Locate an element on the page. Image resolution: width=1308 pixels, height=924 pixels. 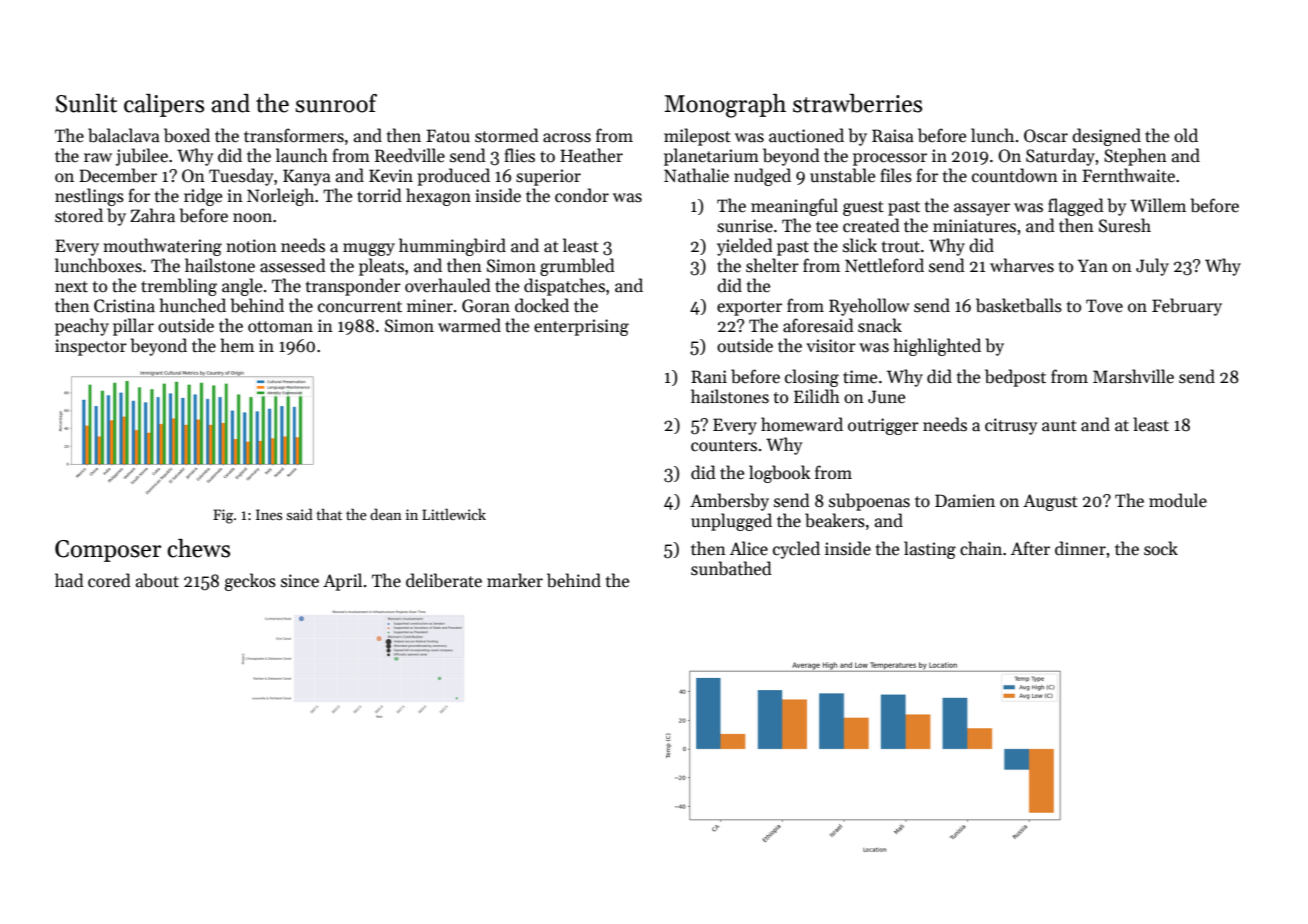
that is located at coordinates (329, 514).
